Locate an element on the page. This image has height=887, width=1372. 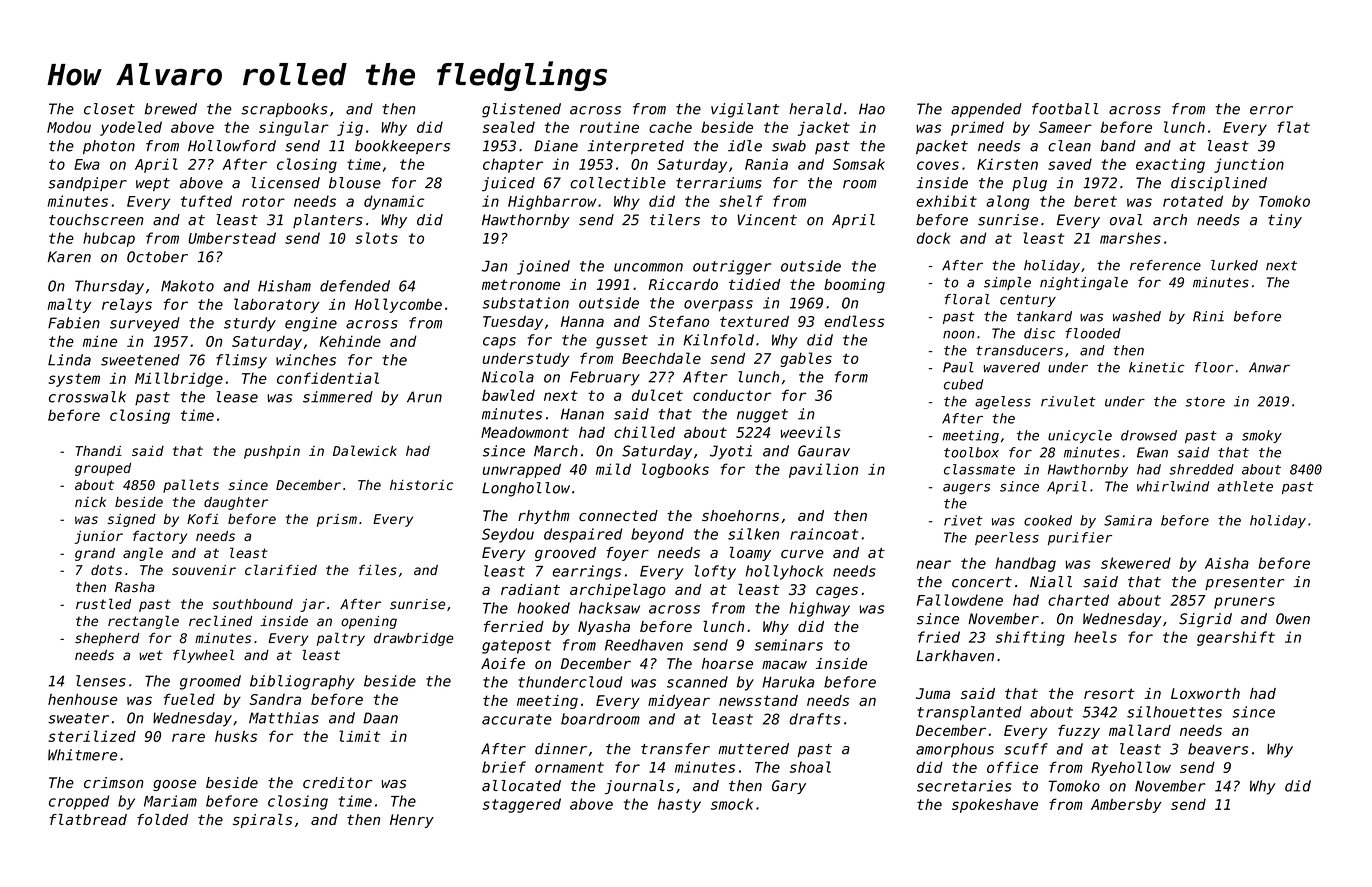
rustled is located at coordinates (103, 604).
